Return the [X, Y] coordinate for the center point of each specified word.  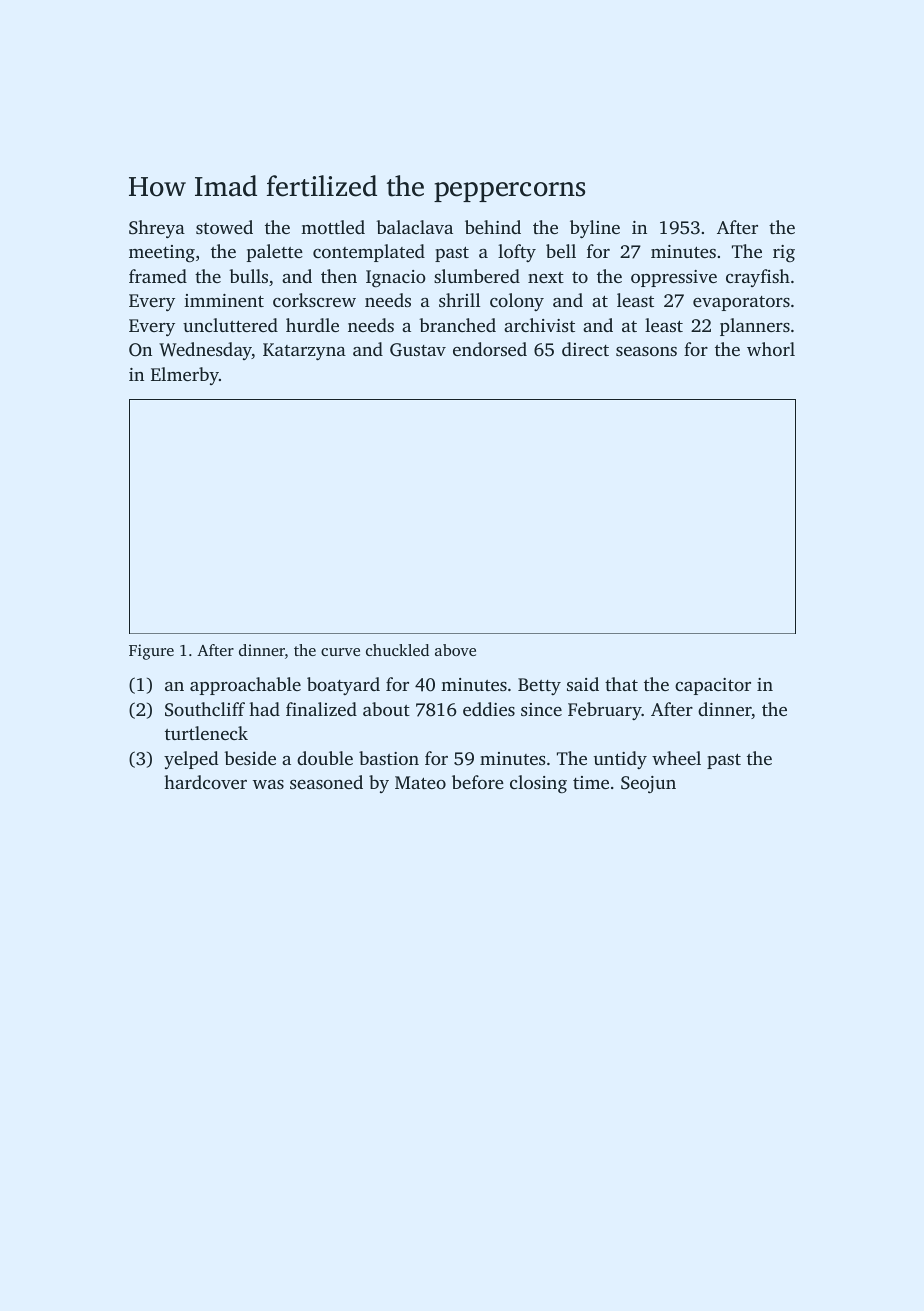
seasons [646, 351]
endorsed [490, 349]
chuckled [397, 650]
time [591, 782]
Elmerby [185, 376]
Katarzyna [304, 351]
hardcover [205, 782]
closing [538, 784]
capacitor [713, 686]
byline [595, 229]
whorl [771, 349]
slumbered [477, 276]
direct [585, 349]
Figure [151, 652]
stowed [224, 227]
